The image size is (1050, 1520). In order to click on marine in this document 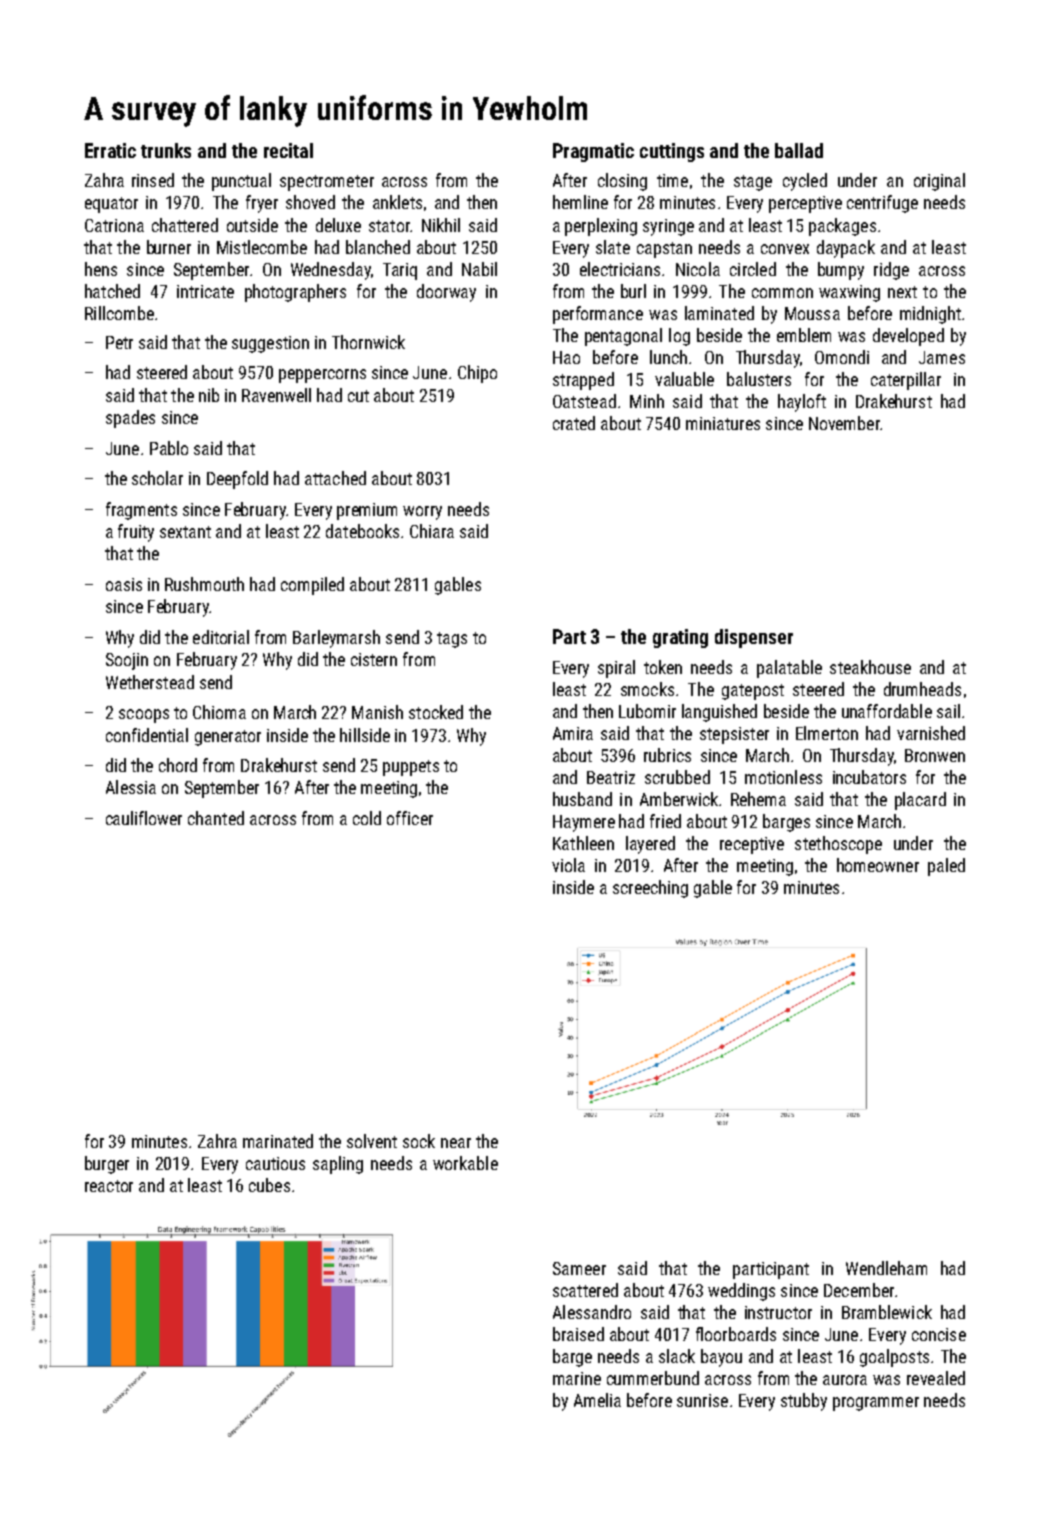, I will do `click(577, 1378)`.
